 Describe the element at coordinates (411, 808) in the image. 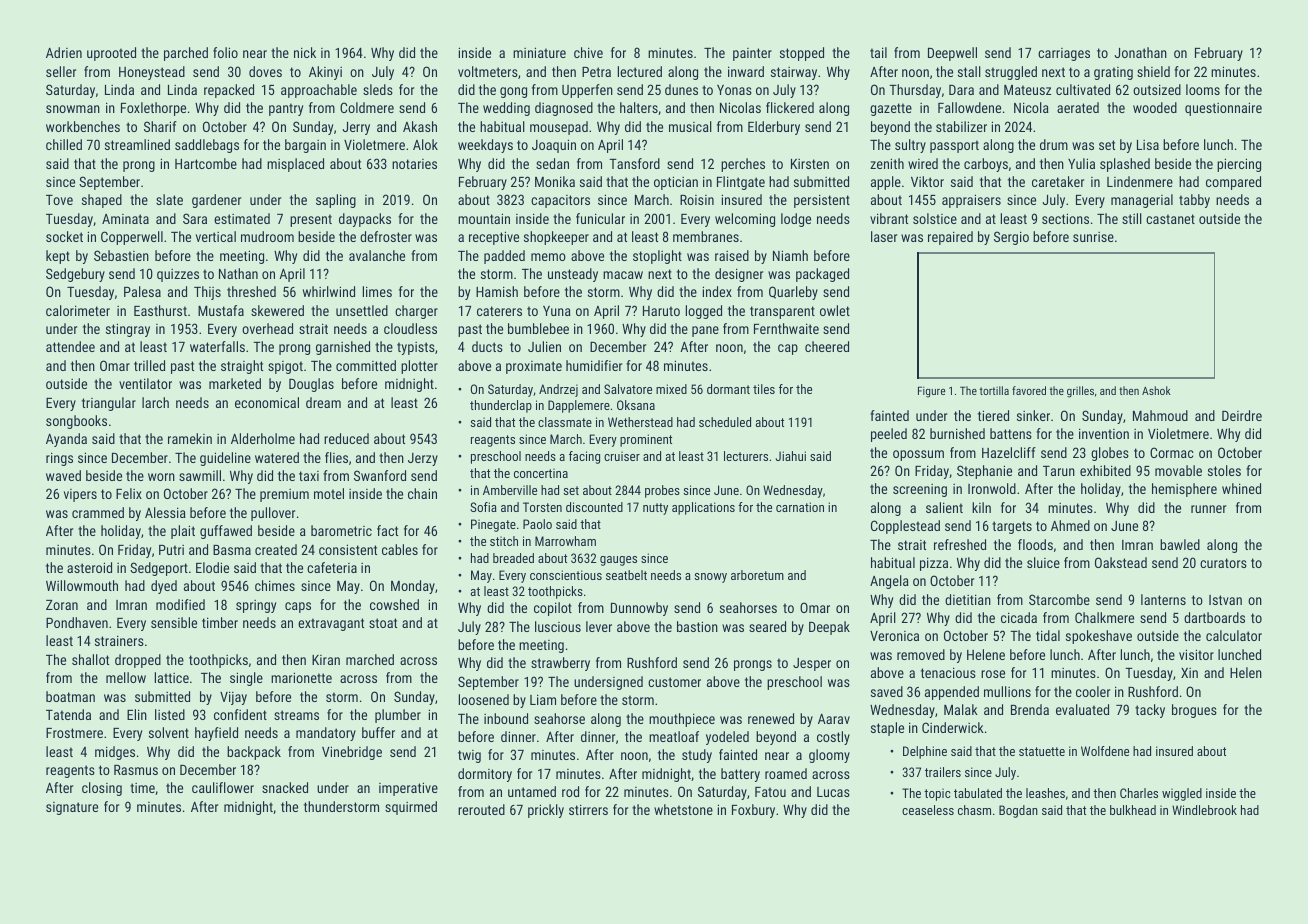

I see `squirmed` at that location.
